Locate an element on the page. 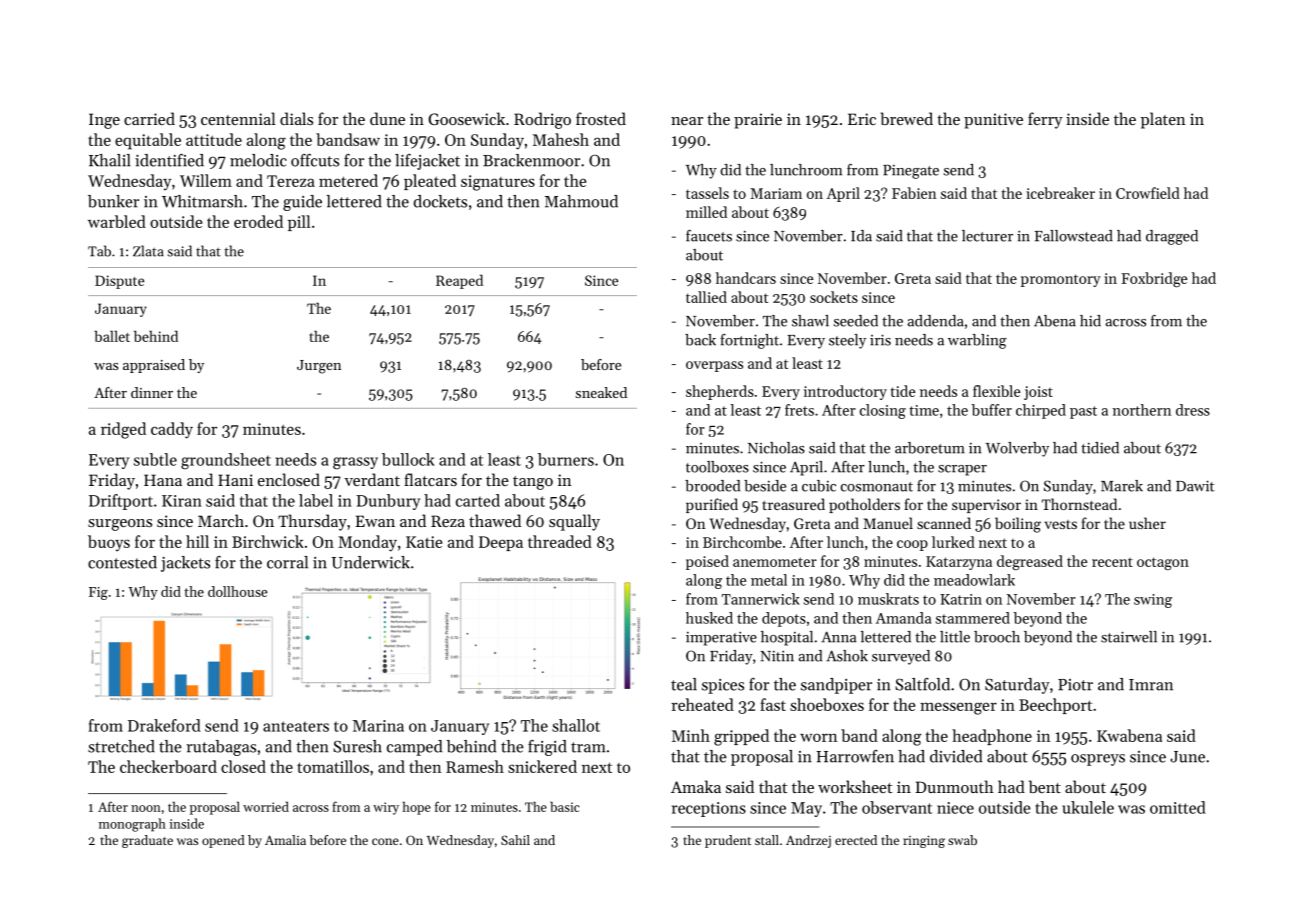 Image resolution: width=1308 pixels, height=924 pixels. melodic is located at coordinates (258, 160).
